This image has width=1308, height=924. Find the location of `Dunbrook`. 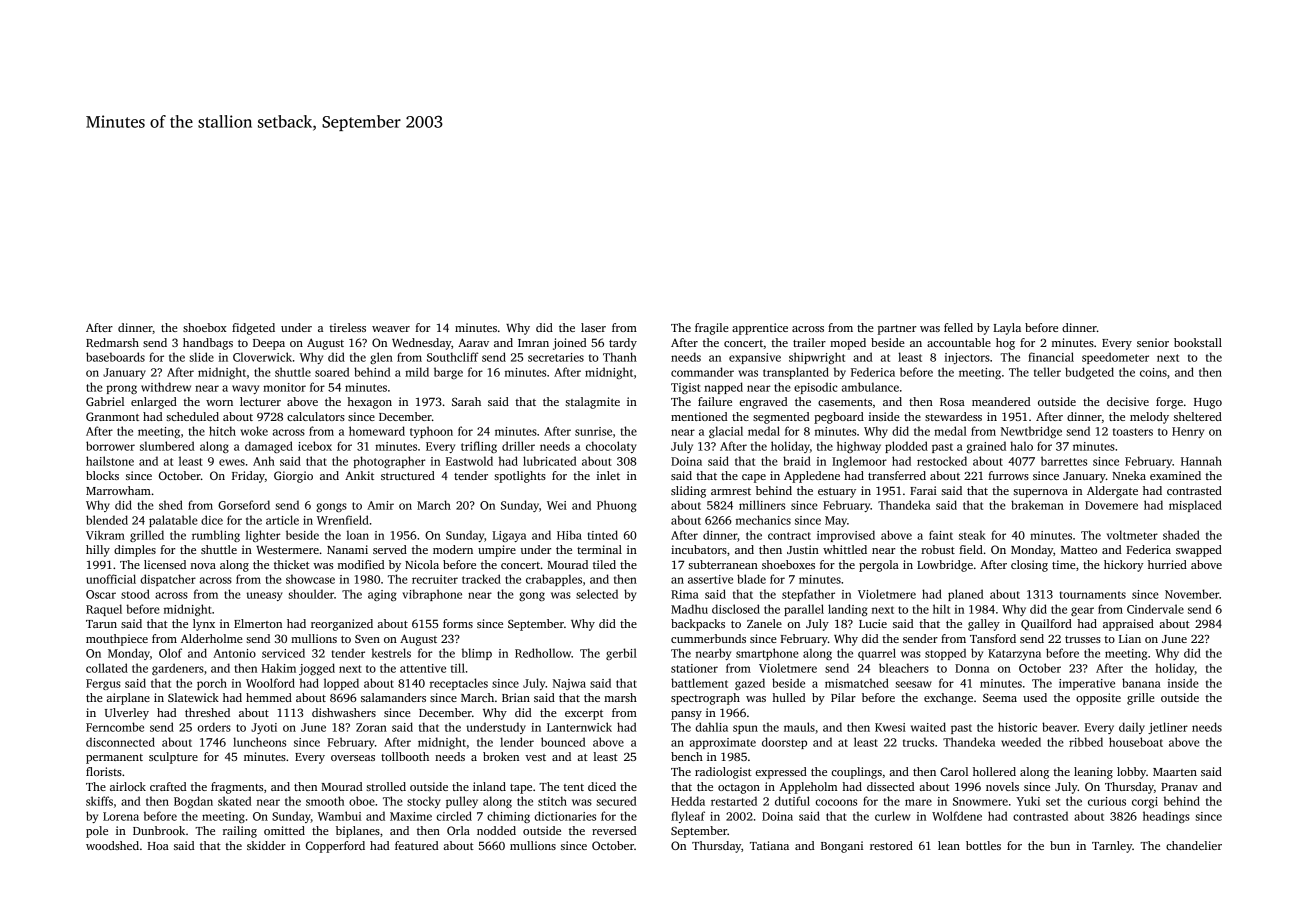

Dunbrook is located at coordinates (159, 830).
